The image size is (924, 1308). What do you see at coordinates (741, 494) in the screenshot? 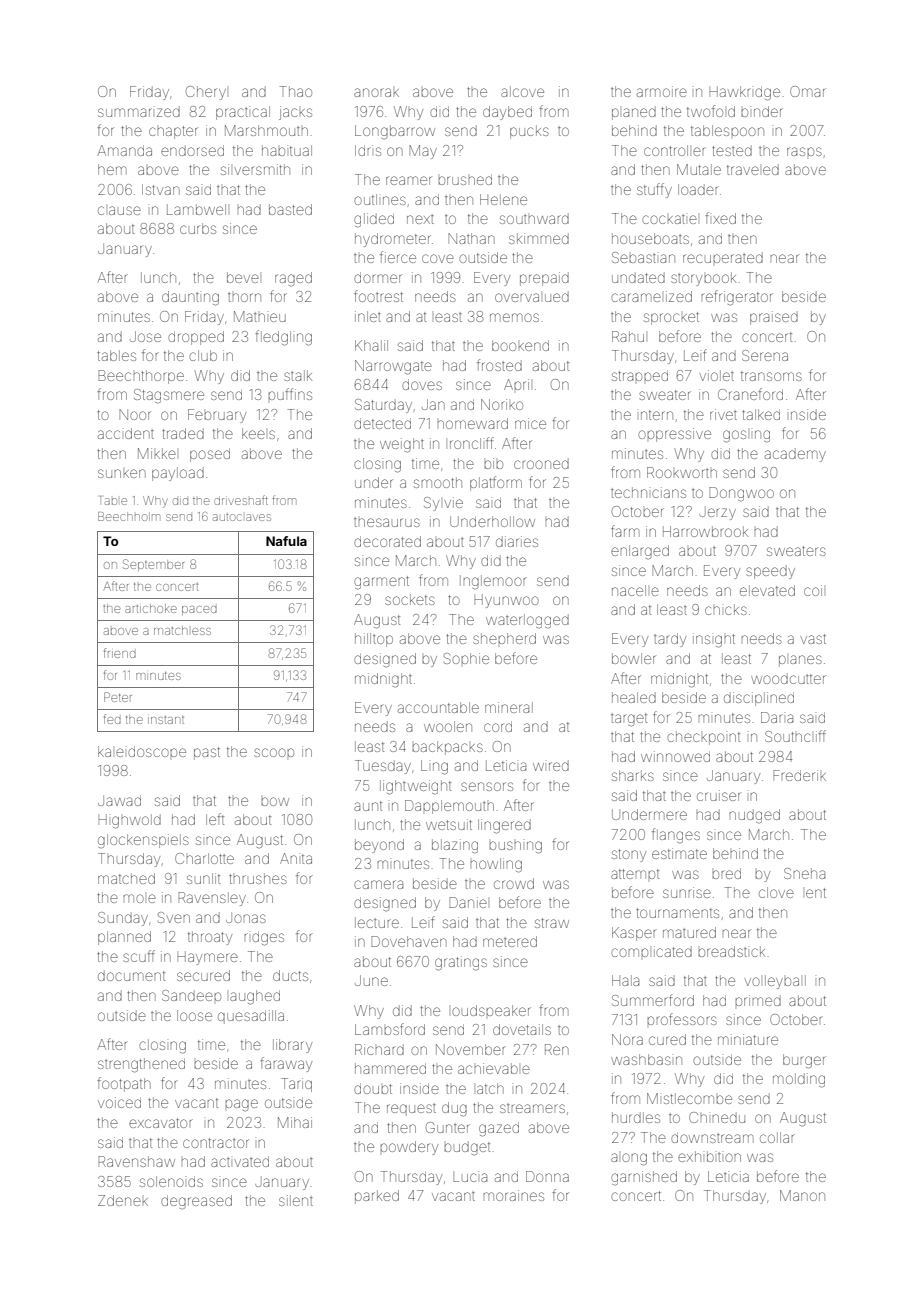
I see `Dongwoo` at bounding box center [741, 494].
